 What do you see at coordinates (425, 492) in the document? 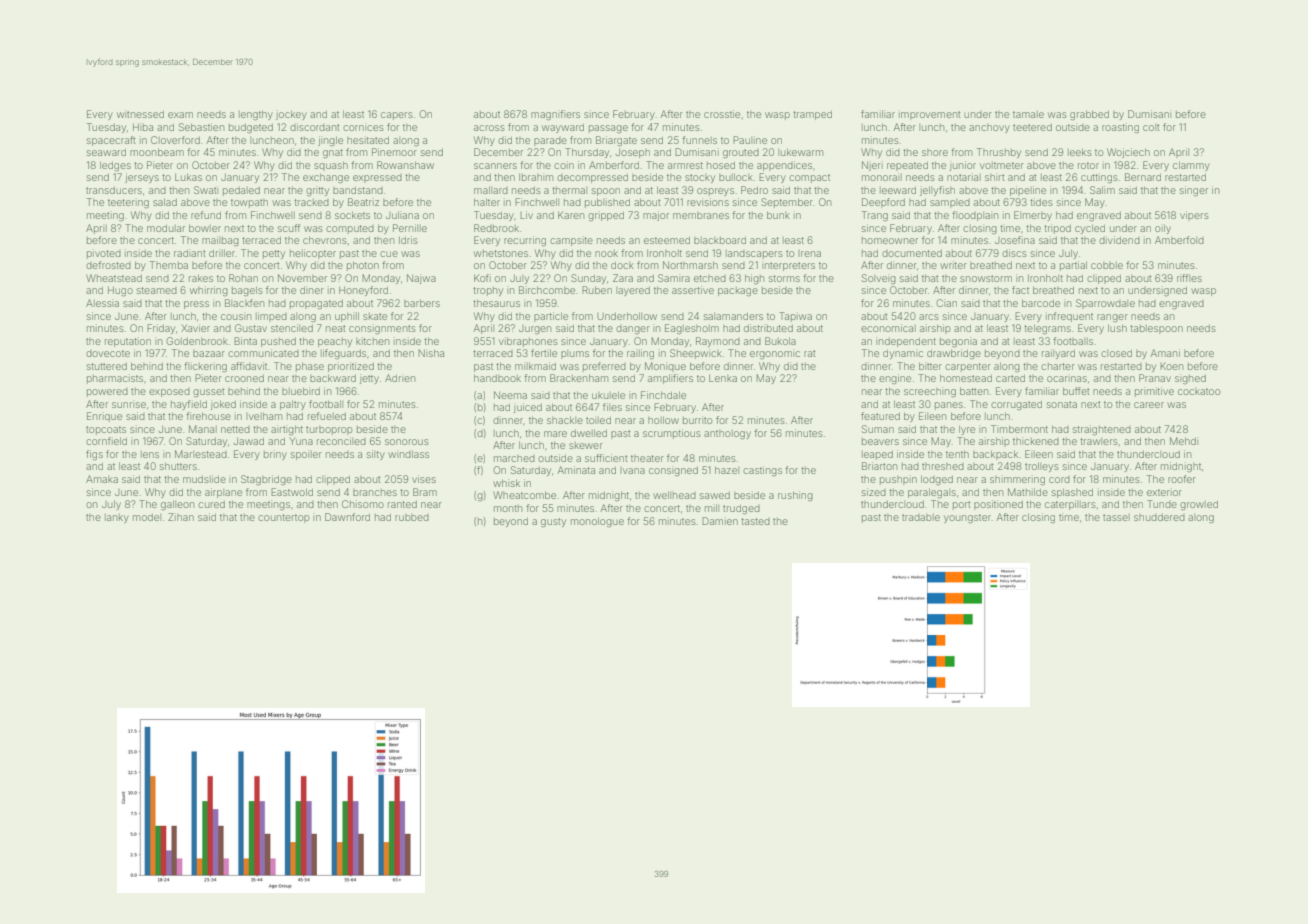
I see `Bram` at bounding box center [425, 492].
